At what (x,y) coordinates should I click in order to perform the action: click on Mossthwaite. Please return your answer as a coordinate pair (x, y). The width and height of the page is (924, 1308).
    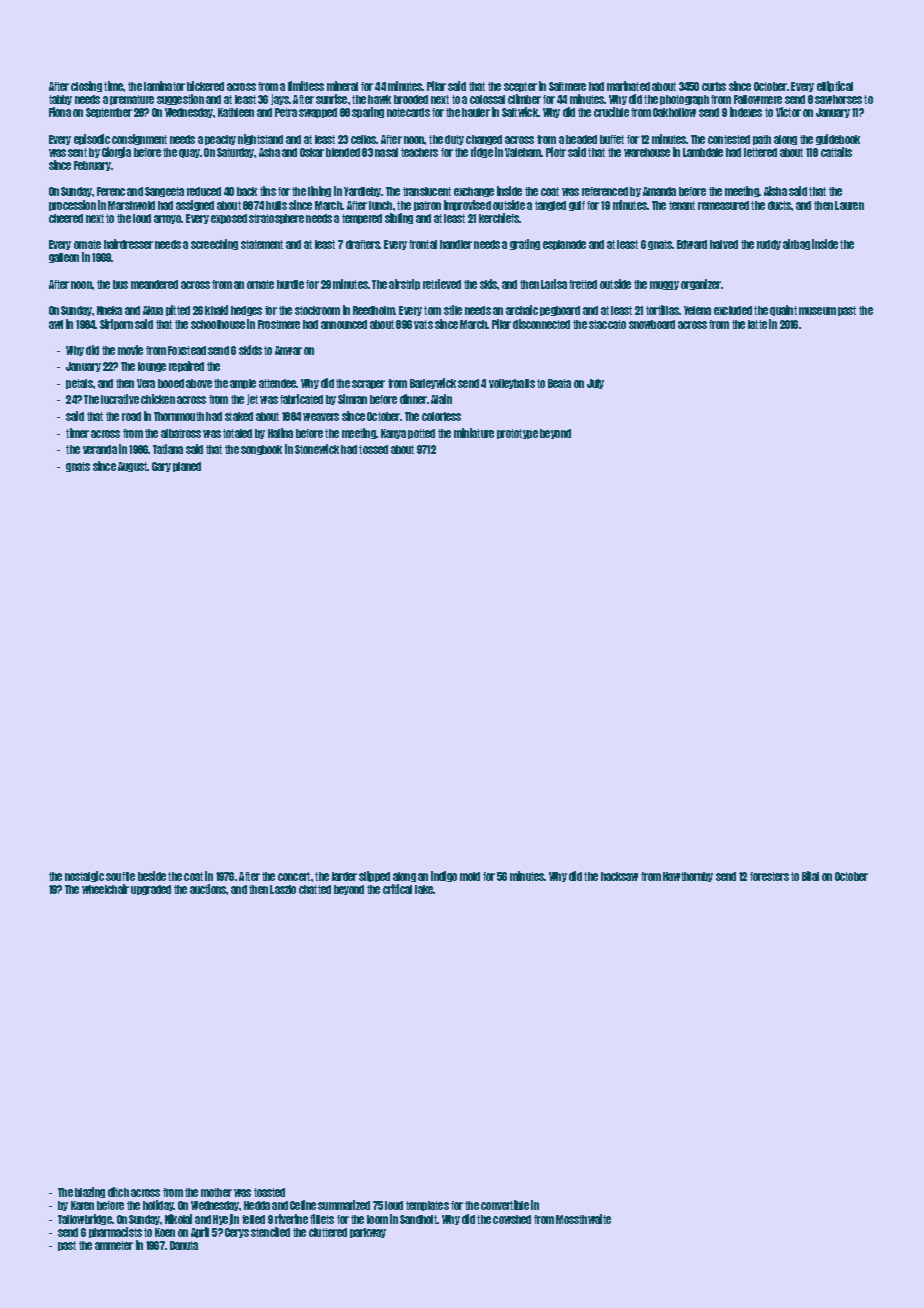
    Looking at the image, I should click on (583, 1219).
